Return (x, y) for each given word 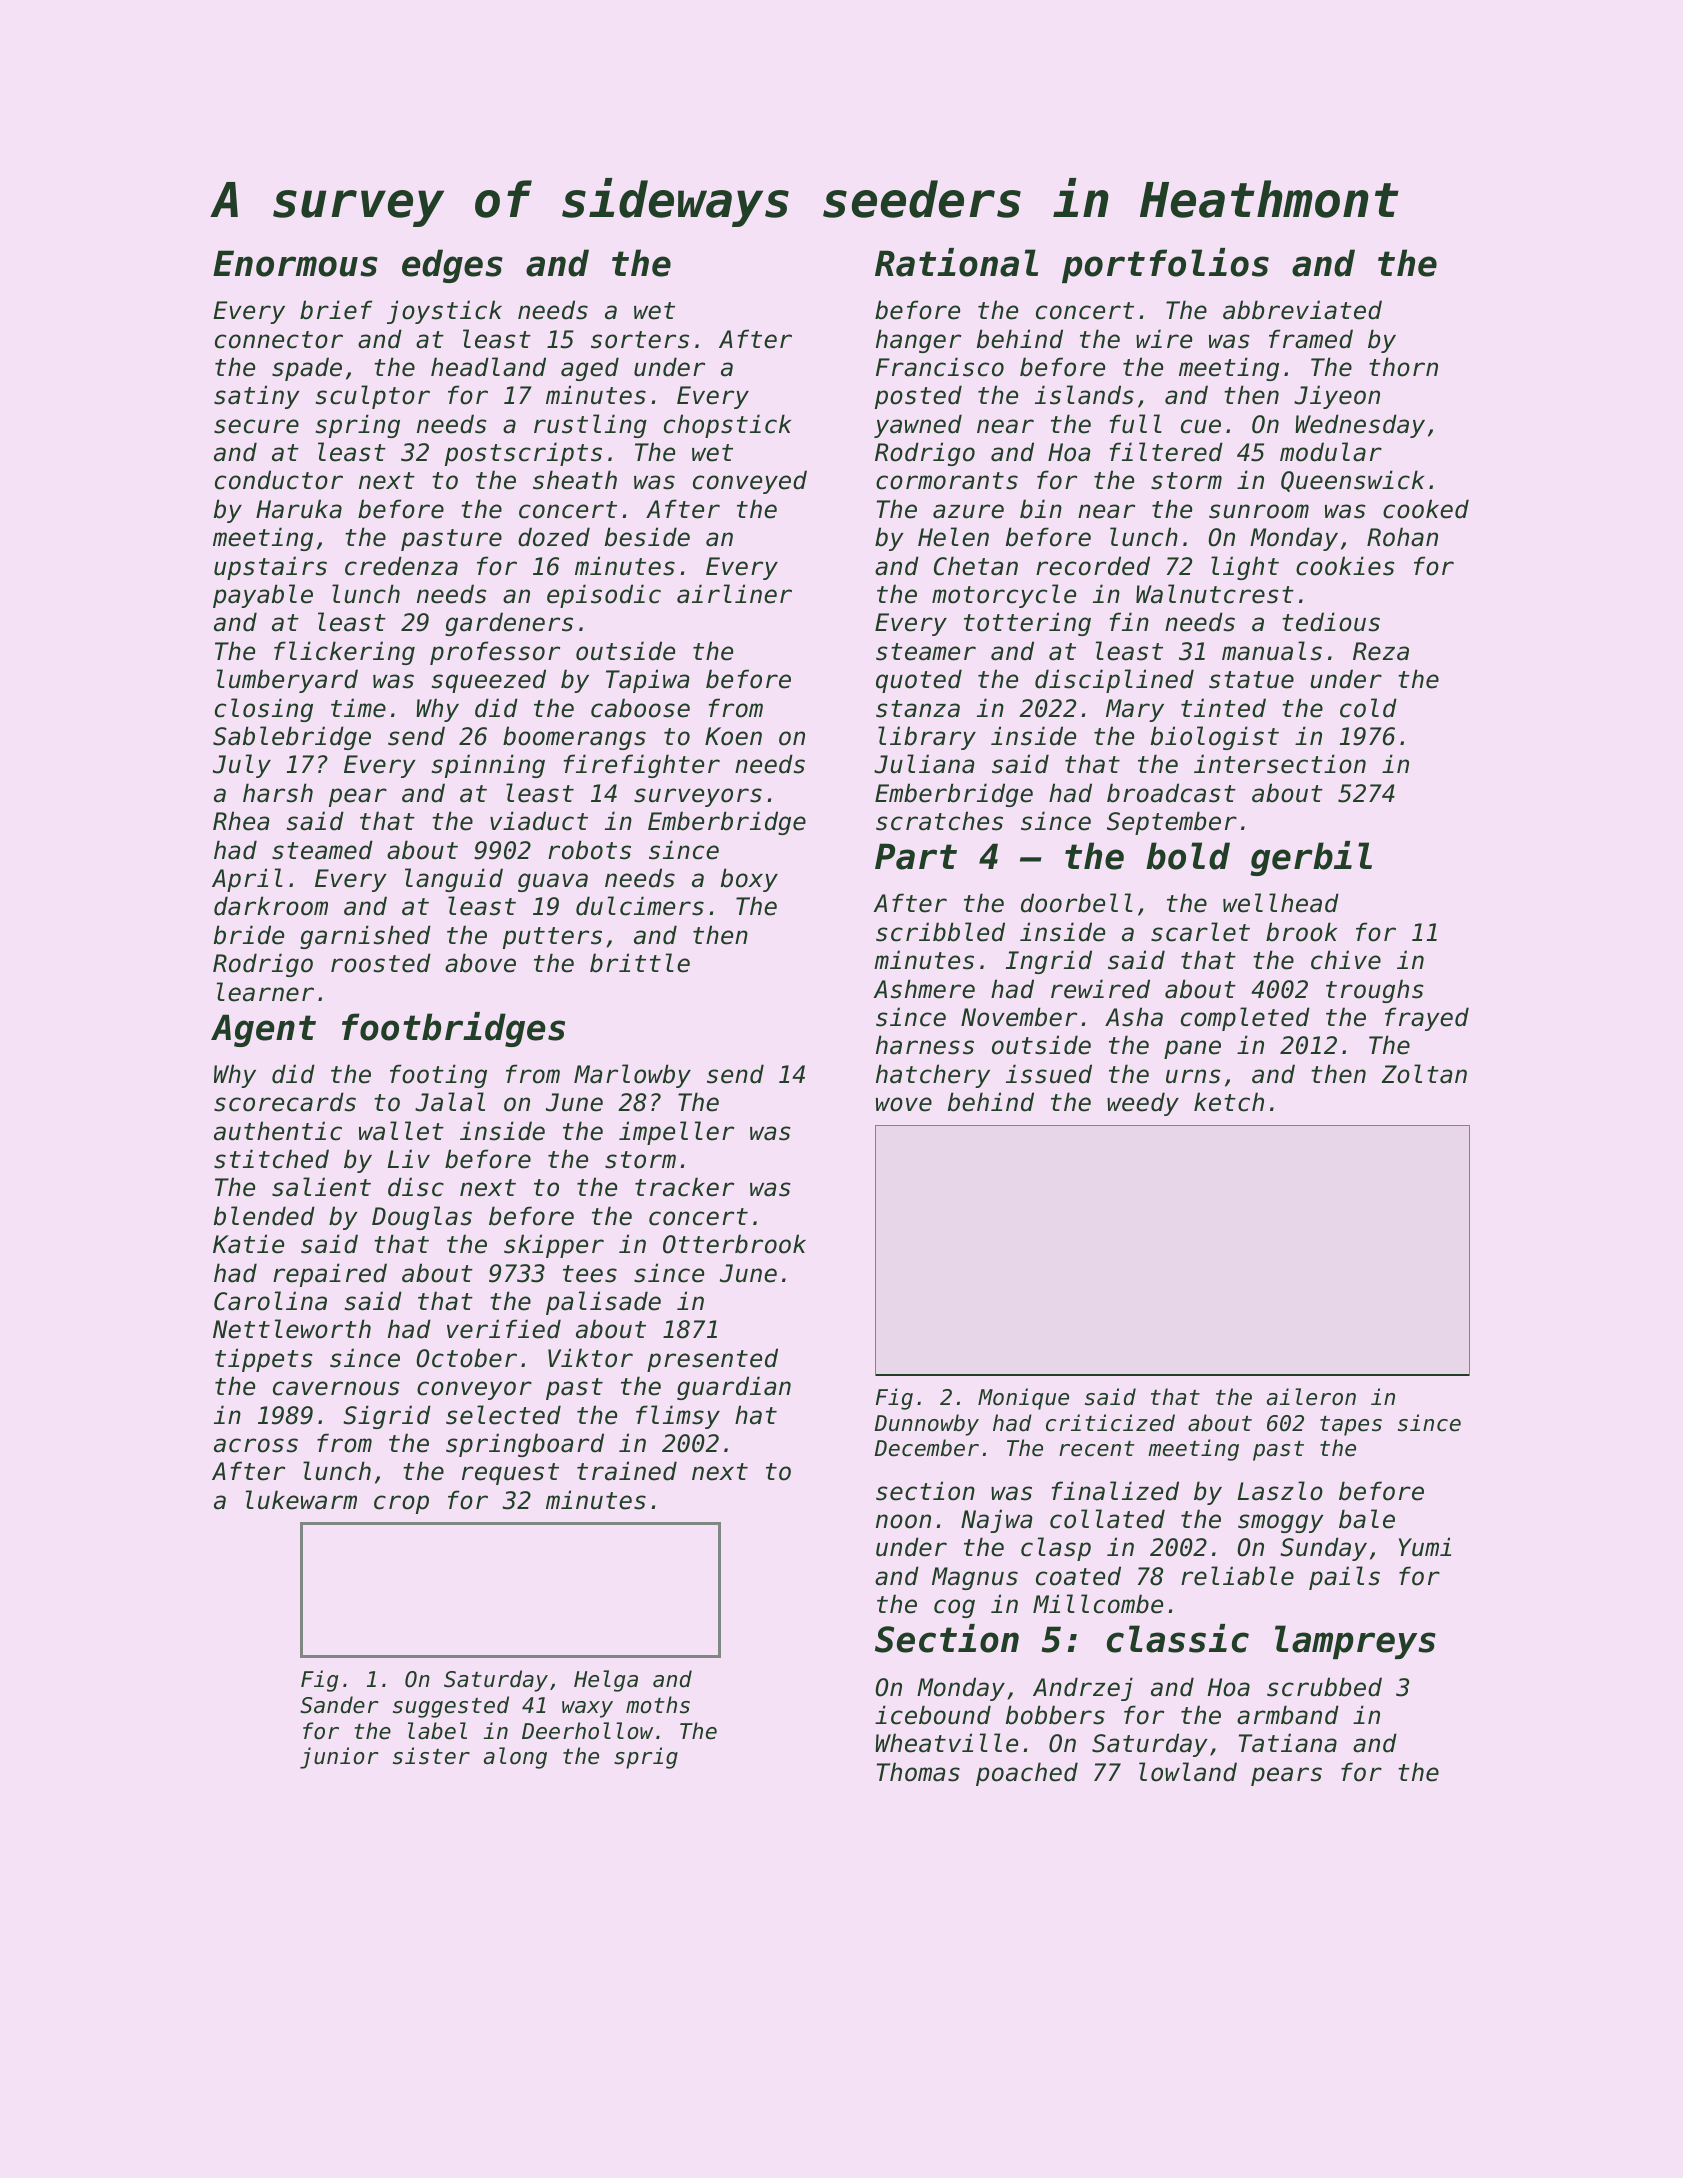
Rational (956, 262)
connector (279, 340)
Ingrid (1049, 962)
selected (503, 1415)
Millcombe (1098, 1604)
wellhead (1281, 903)
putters (552, 938)
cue (1201, 426)
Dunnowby (926, 1425)
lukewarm (301, 1500)
